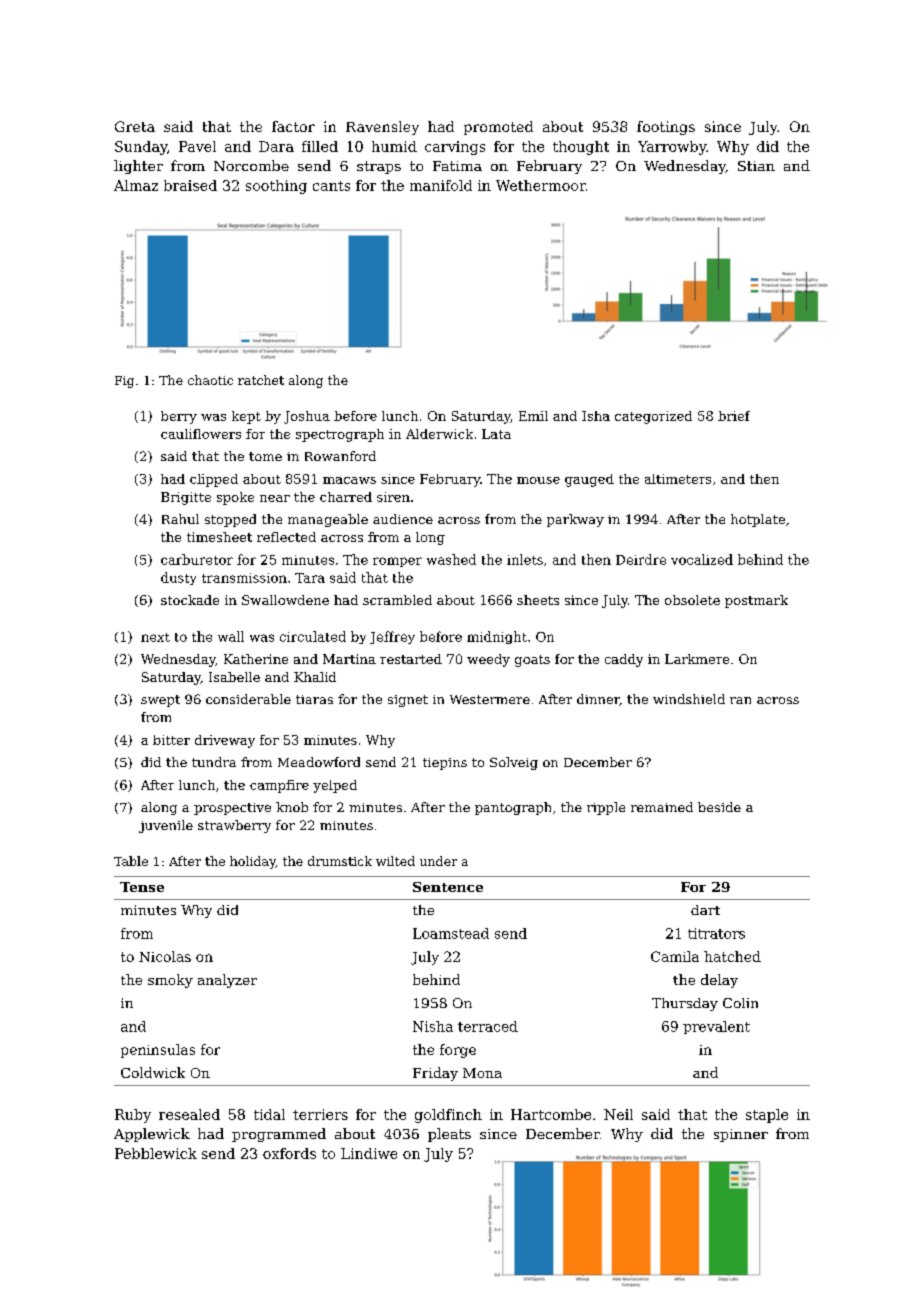 This screenshot has height=1308, width=924. What do you see at coordinates (653, 417) in the screenshot?
I see `categorized` at bounding box center [653, 417].
